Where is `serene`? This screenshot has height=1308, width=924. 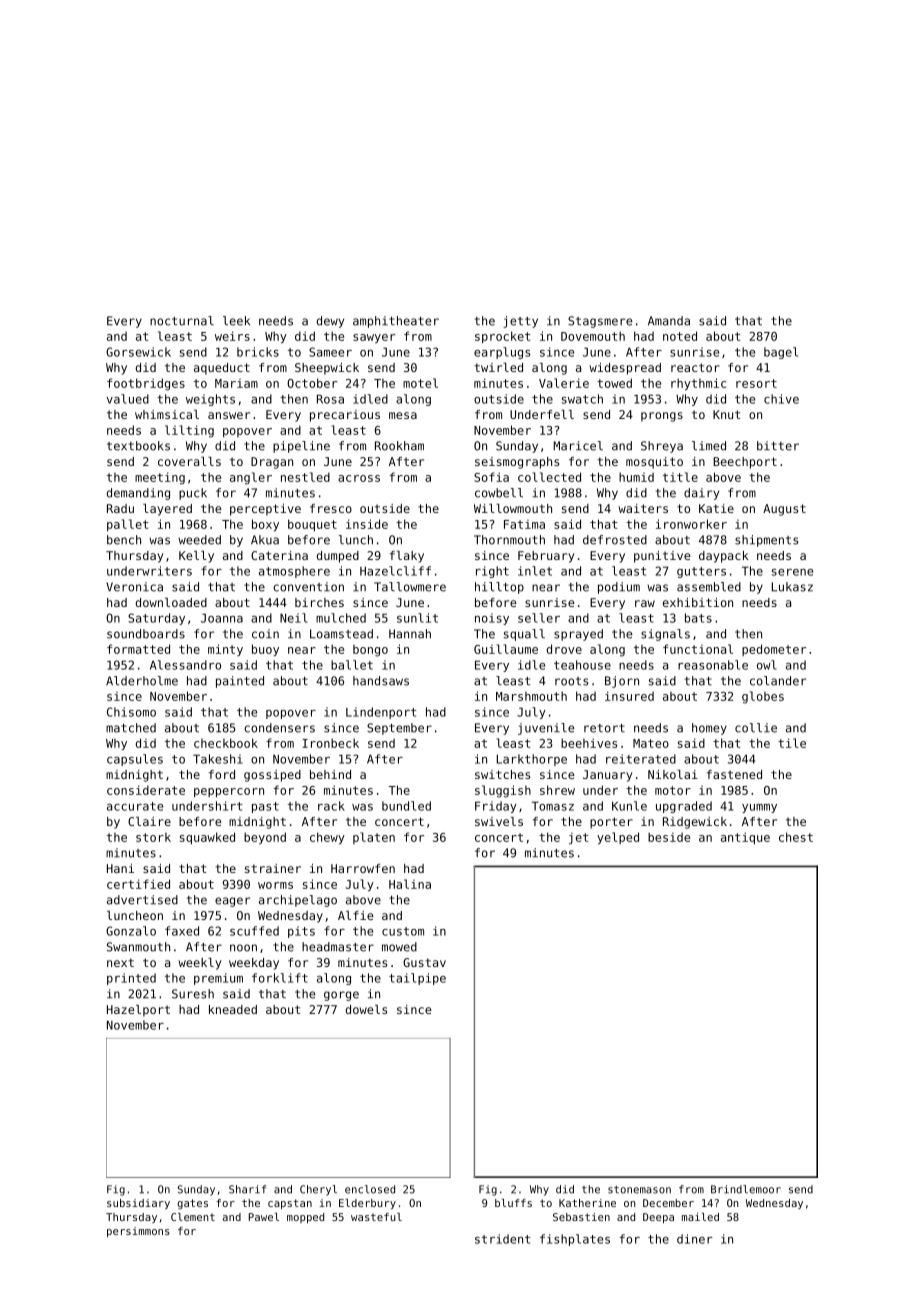
serene is located at coordinates (792, 572).
